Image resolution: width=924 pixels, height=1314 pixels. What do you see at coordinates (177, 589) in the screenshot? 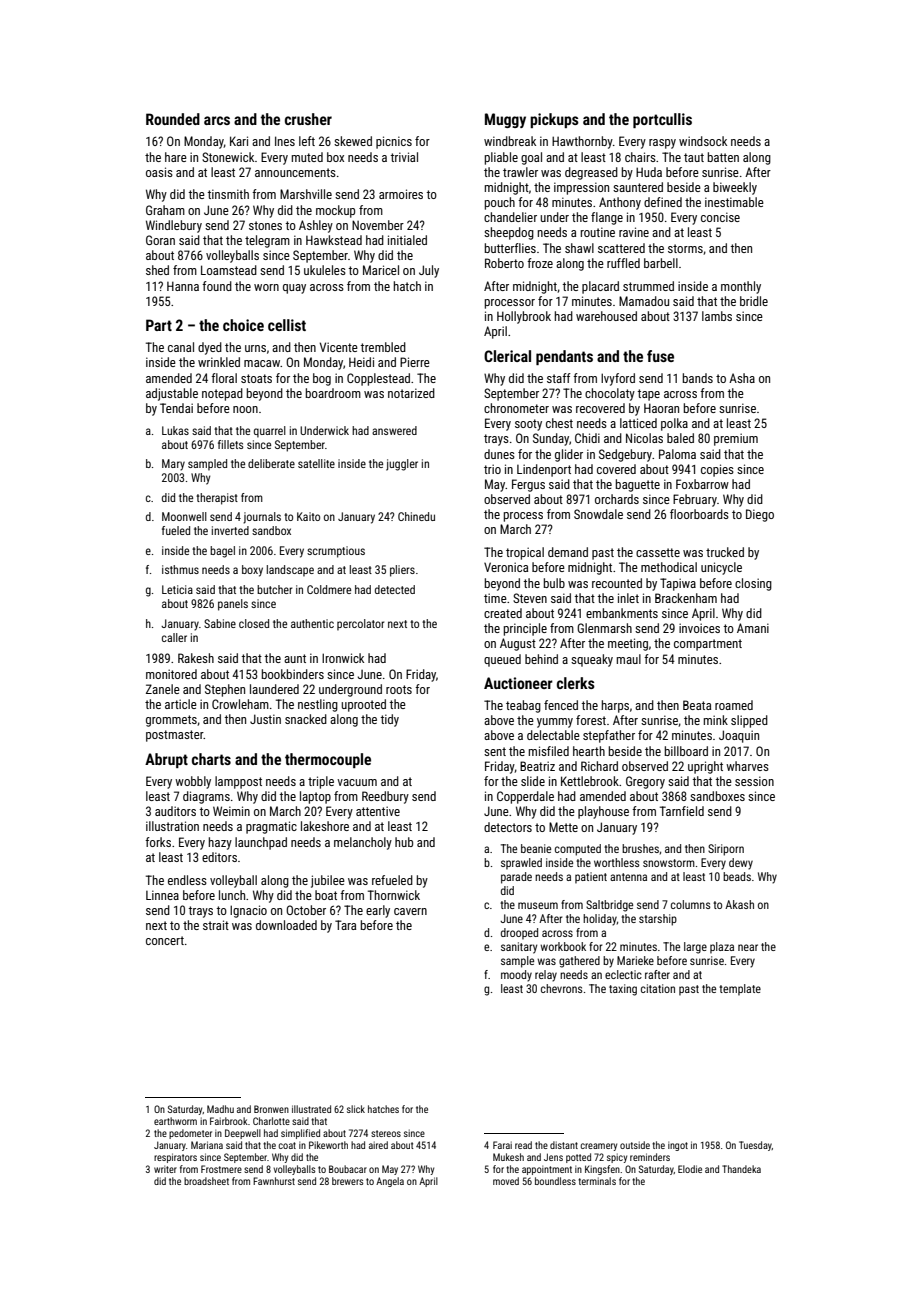
I see `Leticia` at bounding box center [177, 589].
